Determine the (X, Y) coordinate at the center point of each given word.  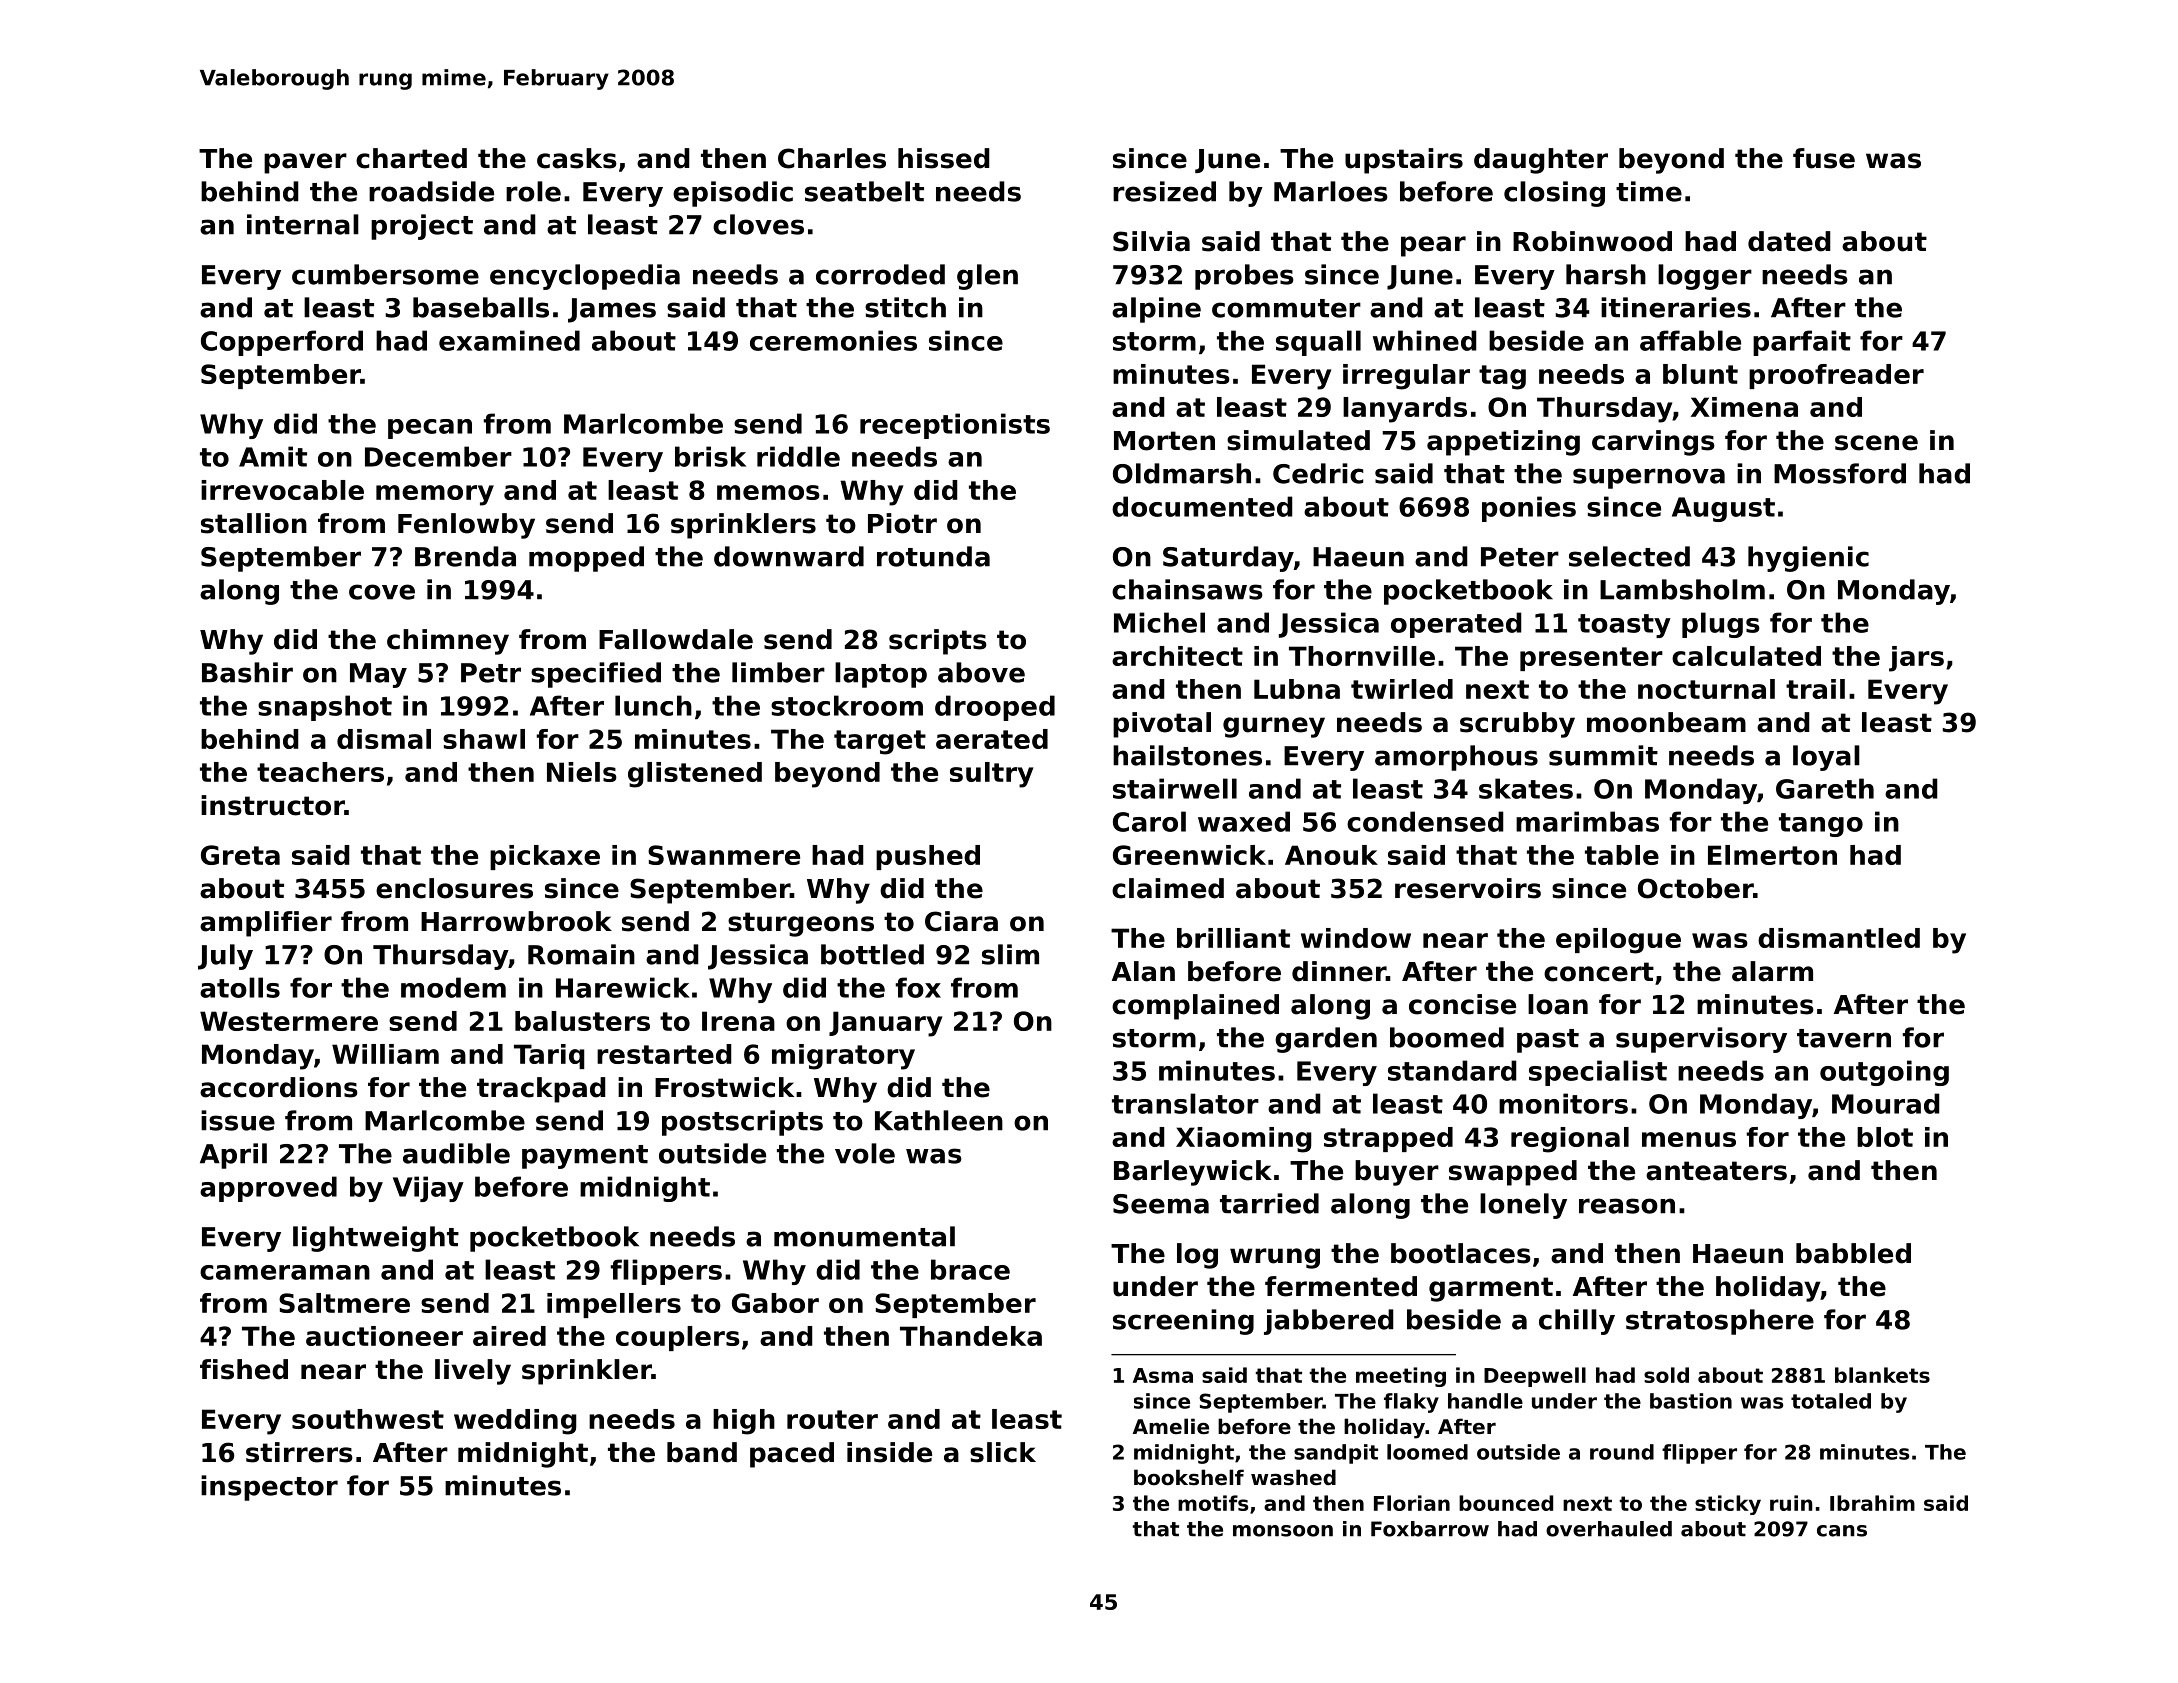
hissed (944, 158)
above (981, 672)
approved (268, 1189)
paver (305, 163)
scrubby (1517, 725)
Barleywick (1193, 1173)
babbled (1853, 1253)
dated (1789, 241)
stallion (254, 523)
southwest (368, 1419)
